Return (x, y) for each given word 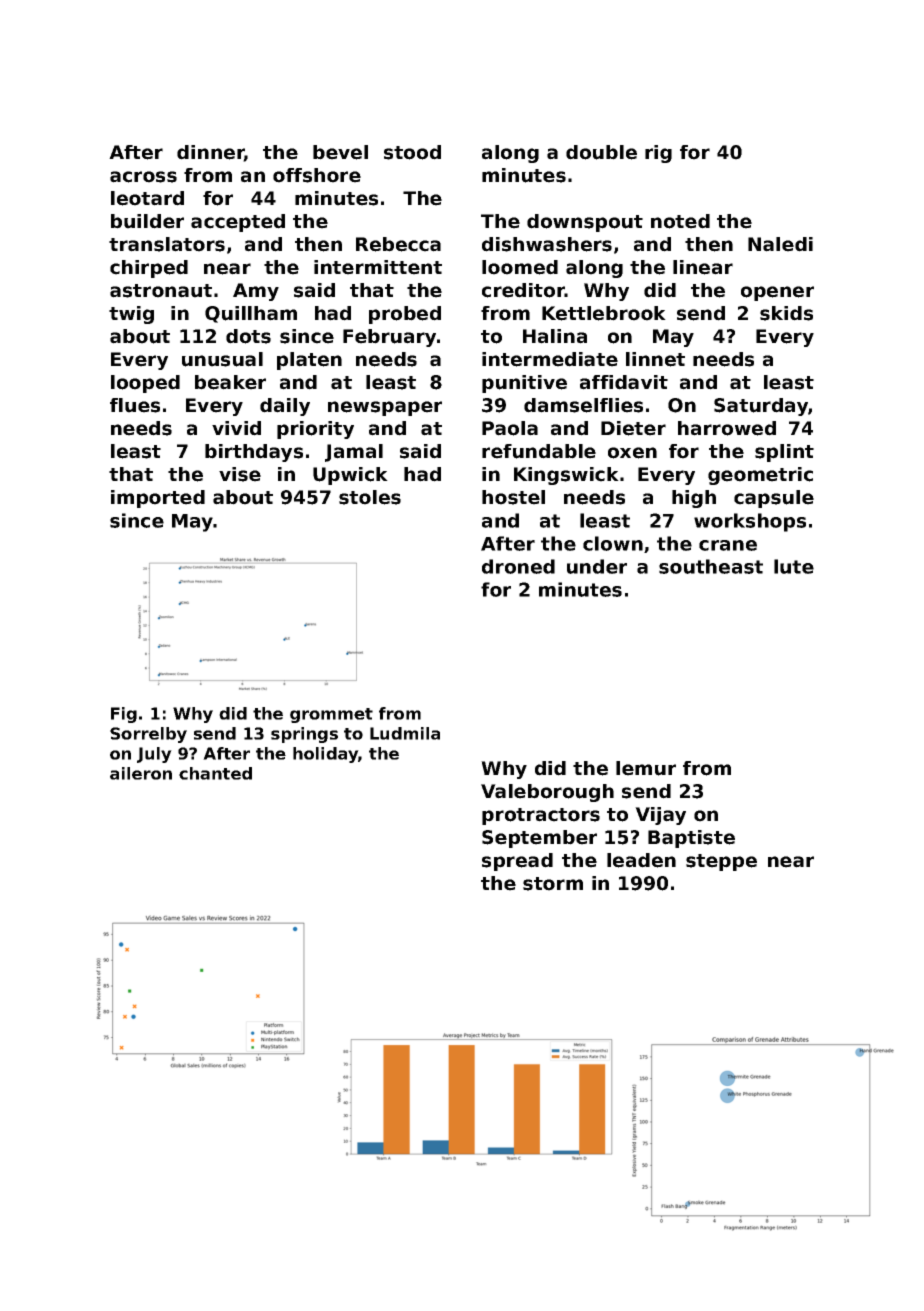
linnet (655, 359)
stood (412, 152)
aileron (141, 773)
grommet (331, 715)
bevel (340, 152)
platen (309, 361)
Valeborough (547, 793)
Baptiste (691, 839)
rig (658, 154)
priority (315, 430)
